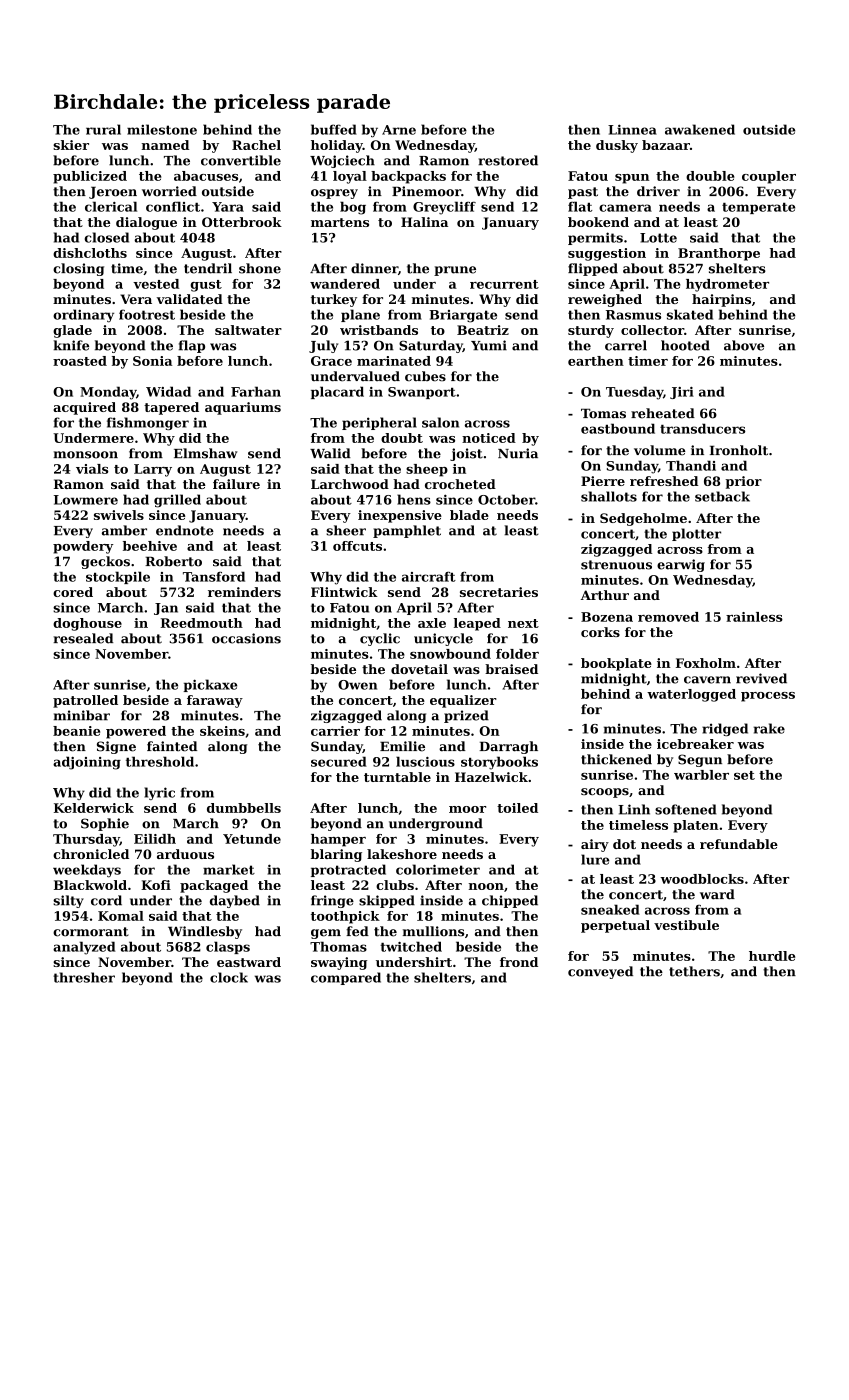 The width and height of the screenshot is (849, 1400). What do you see at coordinates (334, 194) in the screenshot?
I see `osprey` at bounding box center [334, 194].
